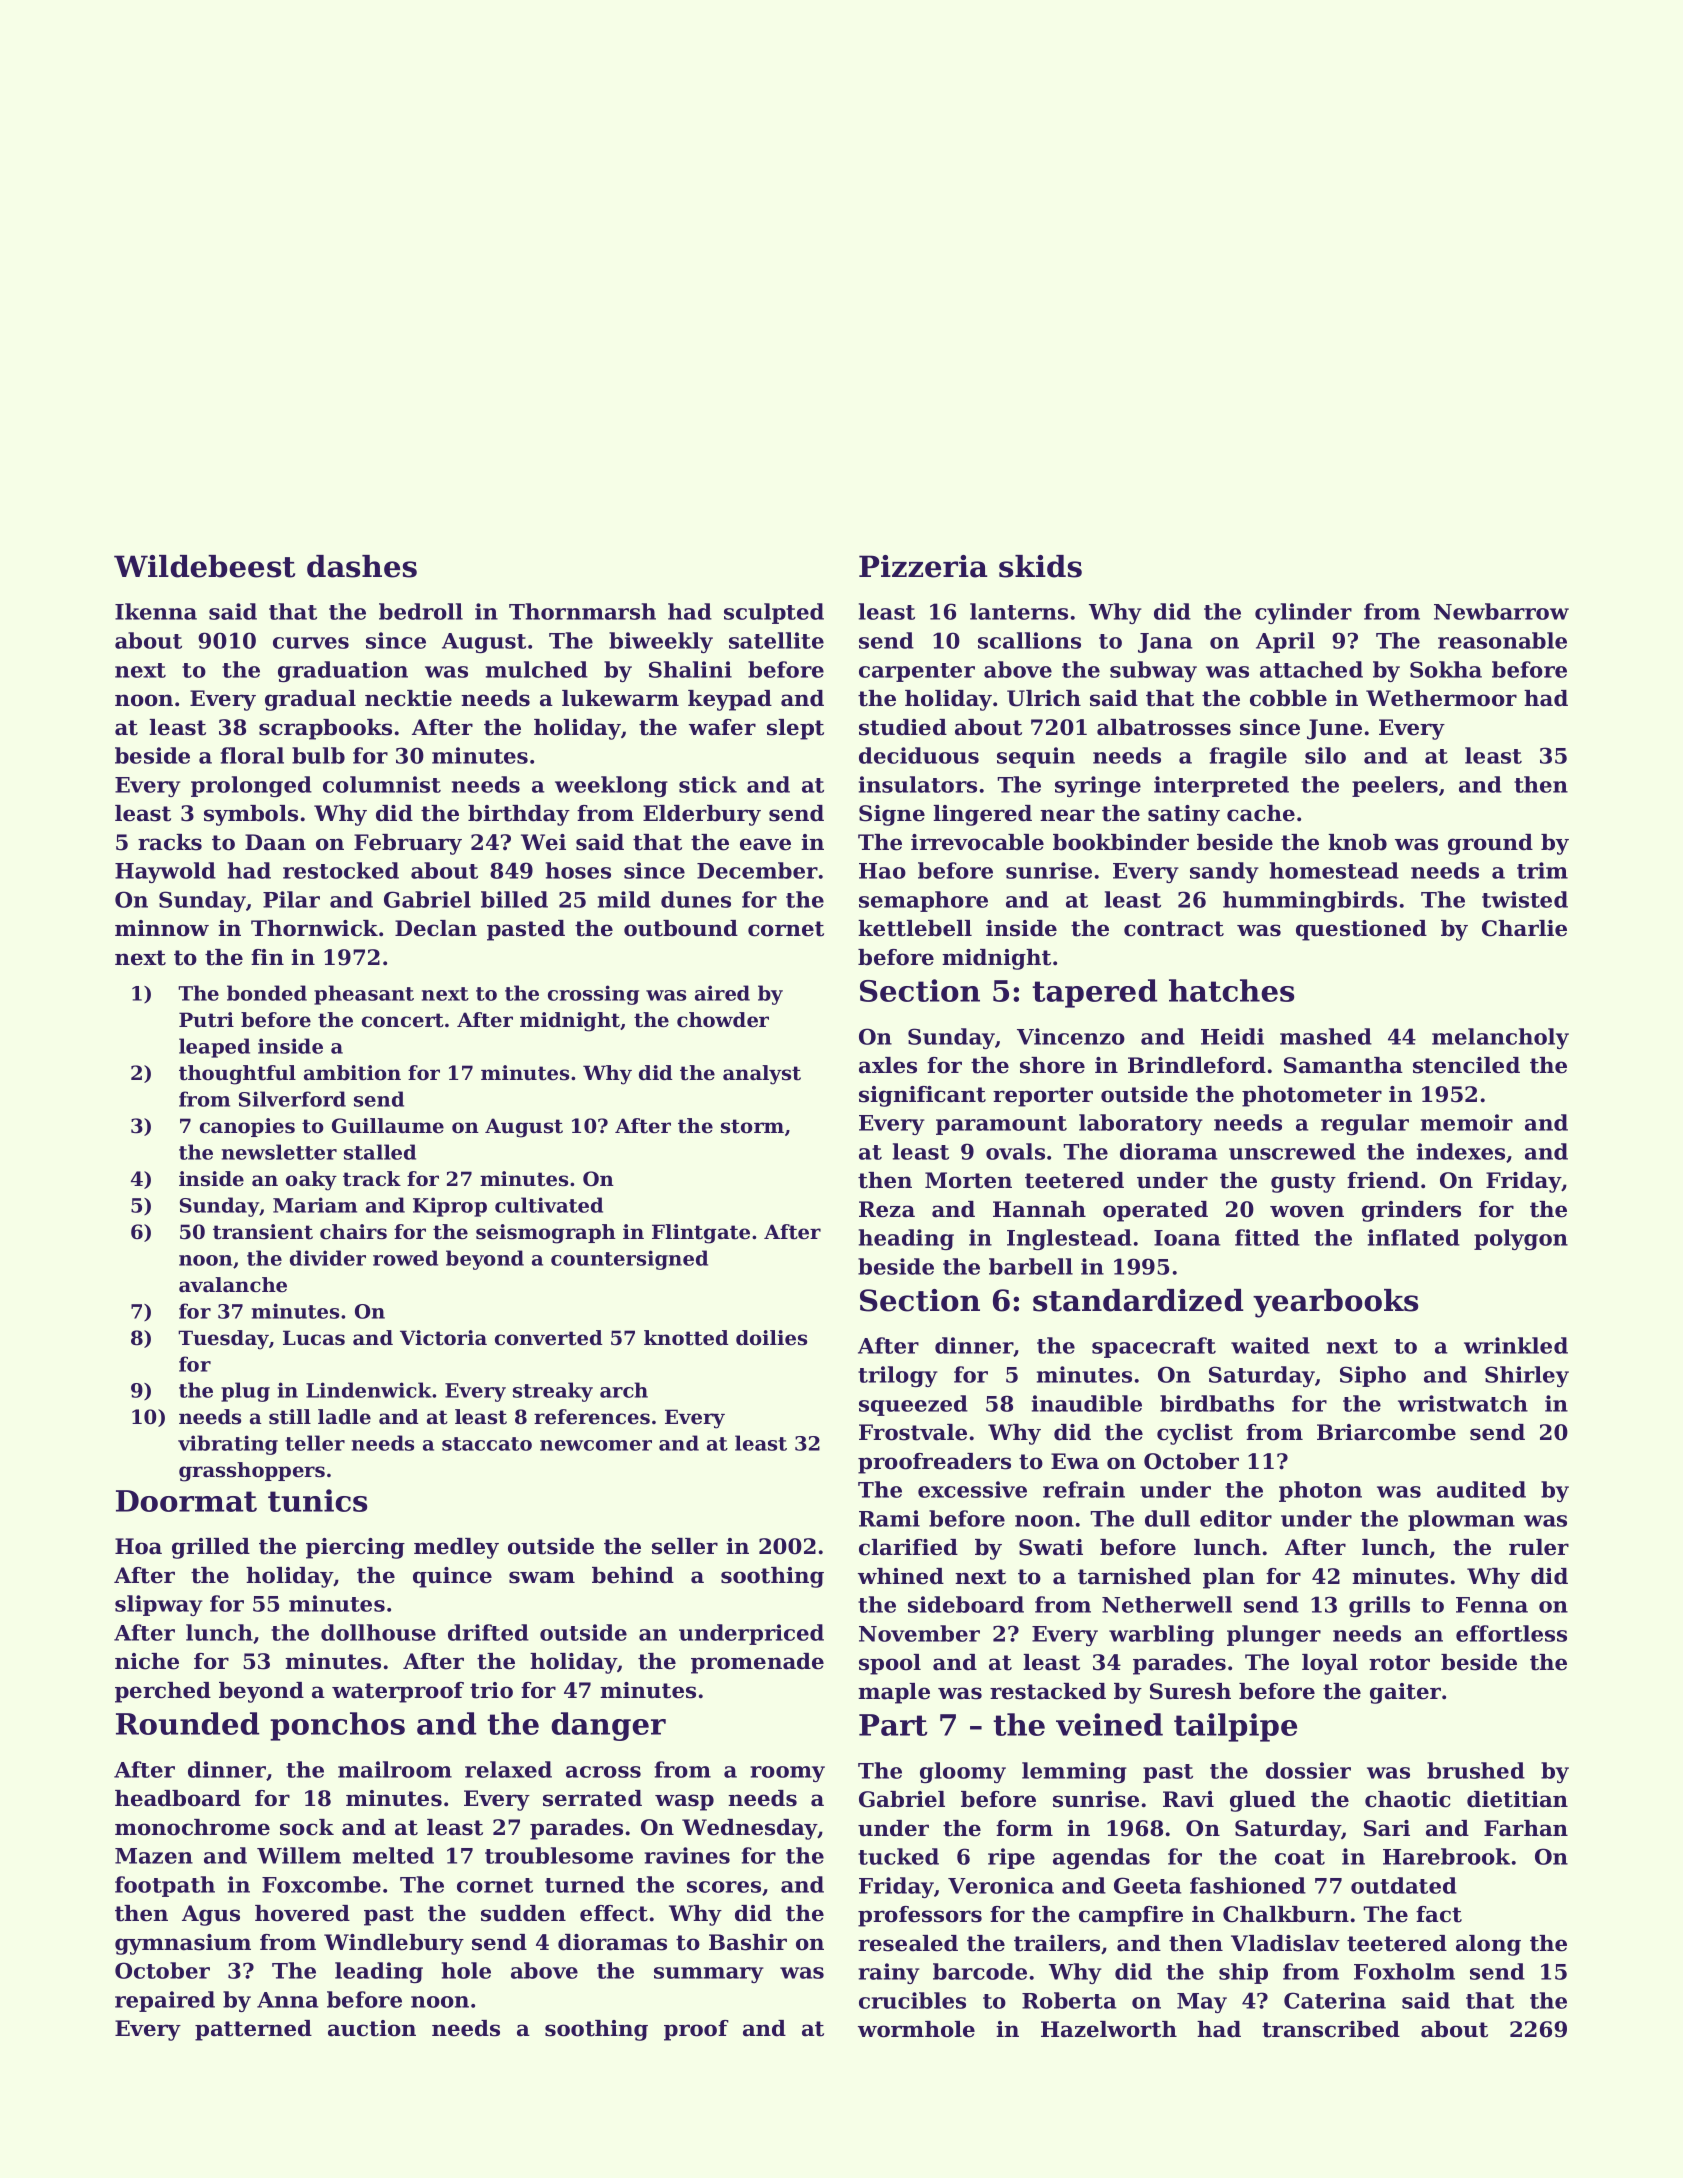 The height and width of the screenshot is (2178, 1683). I want to click on Frostvale, so click(913, 1432).
